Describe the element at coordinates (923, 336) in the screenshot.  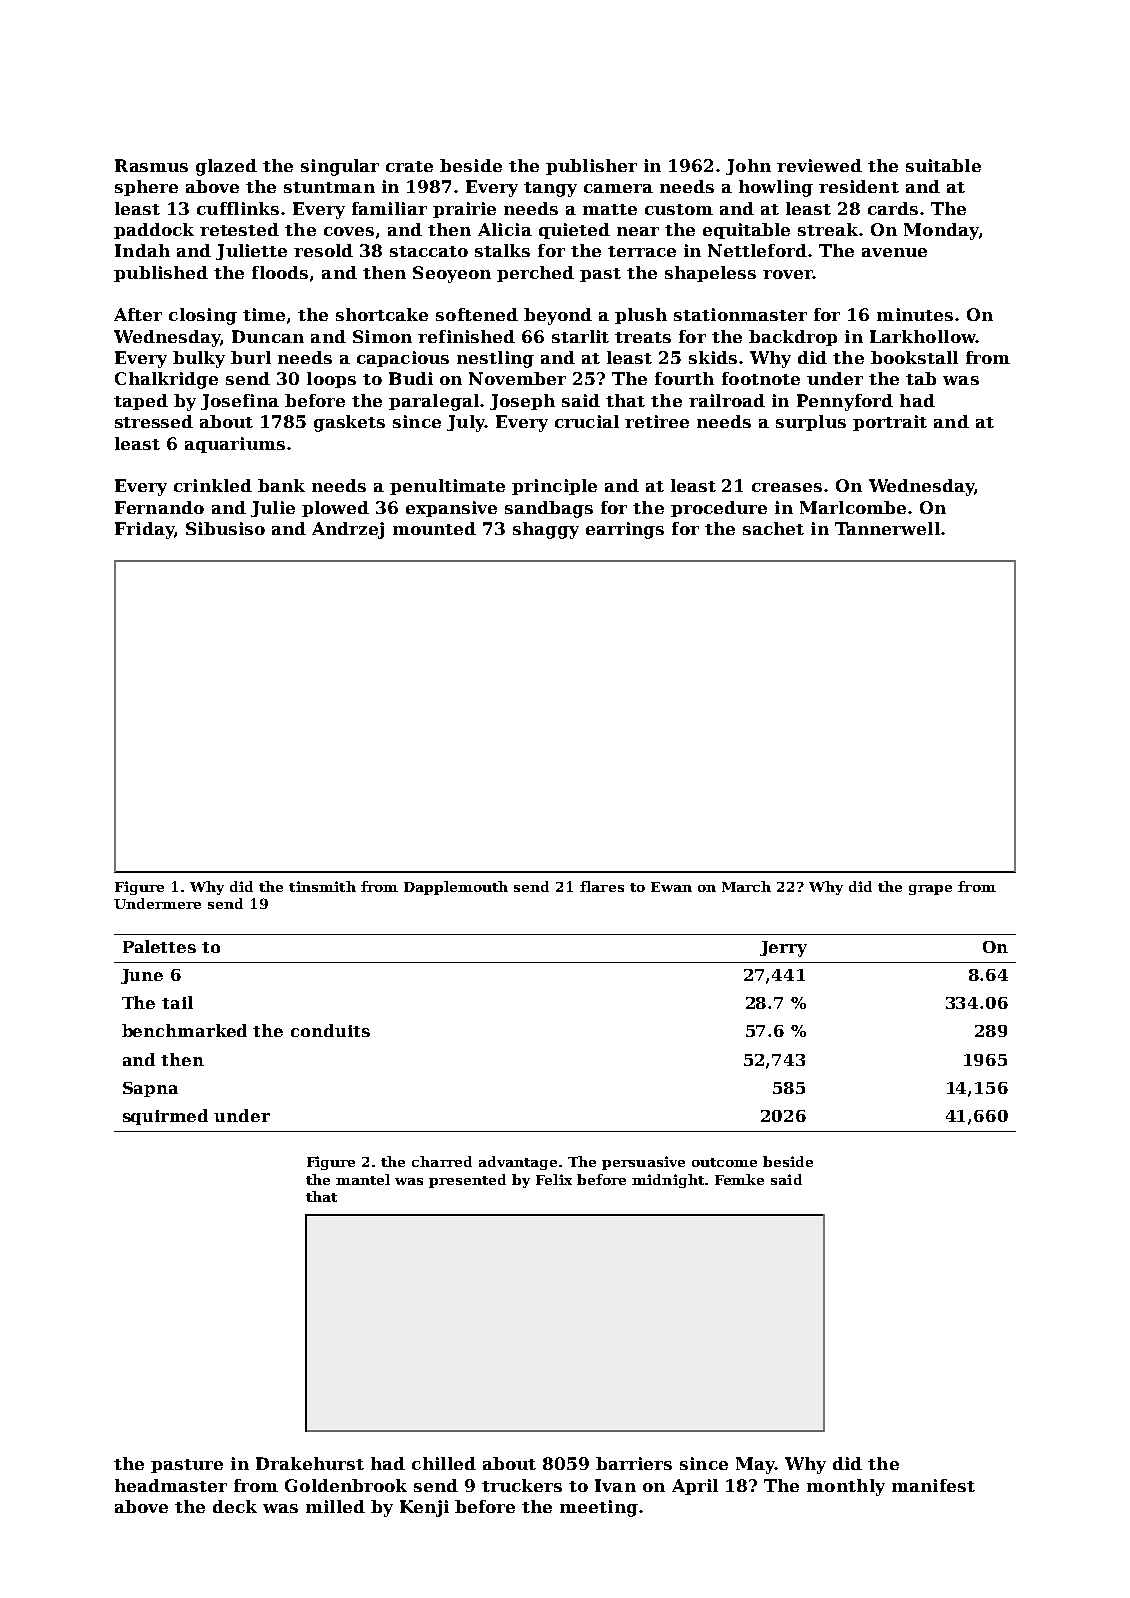
I see `Larkhollow` at that location.
